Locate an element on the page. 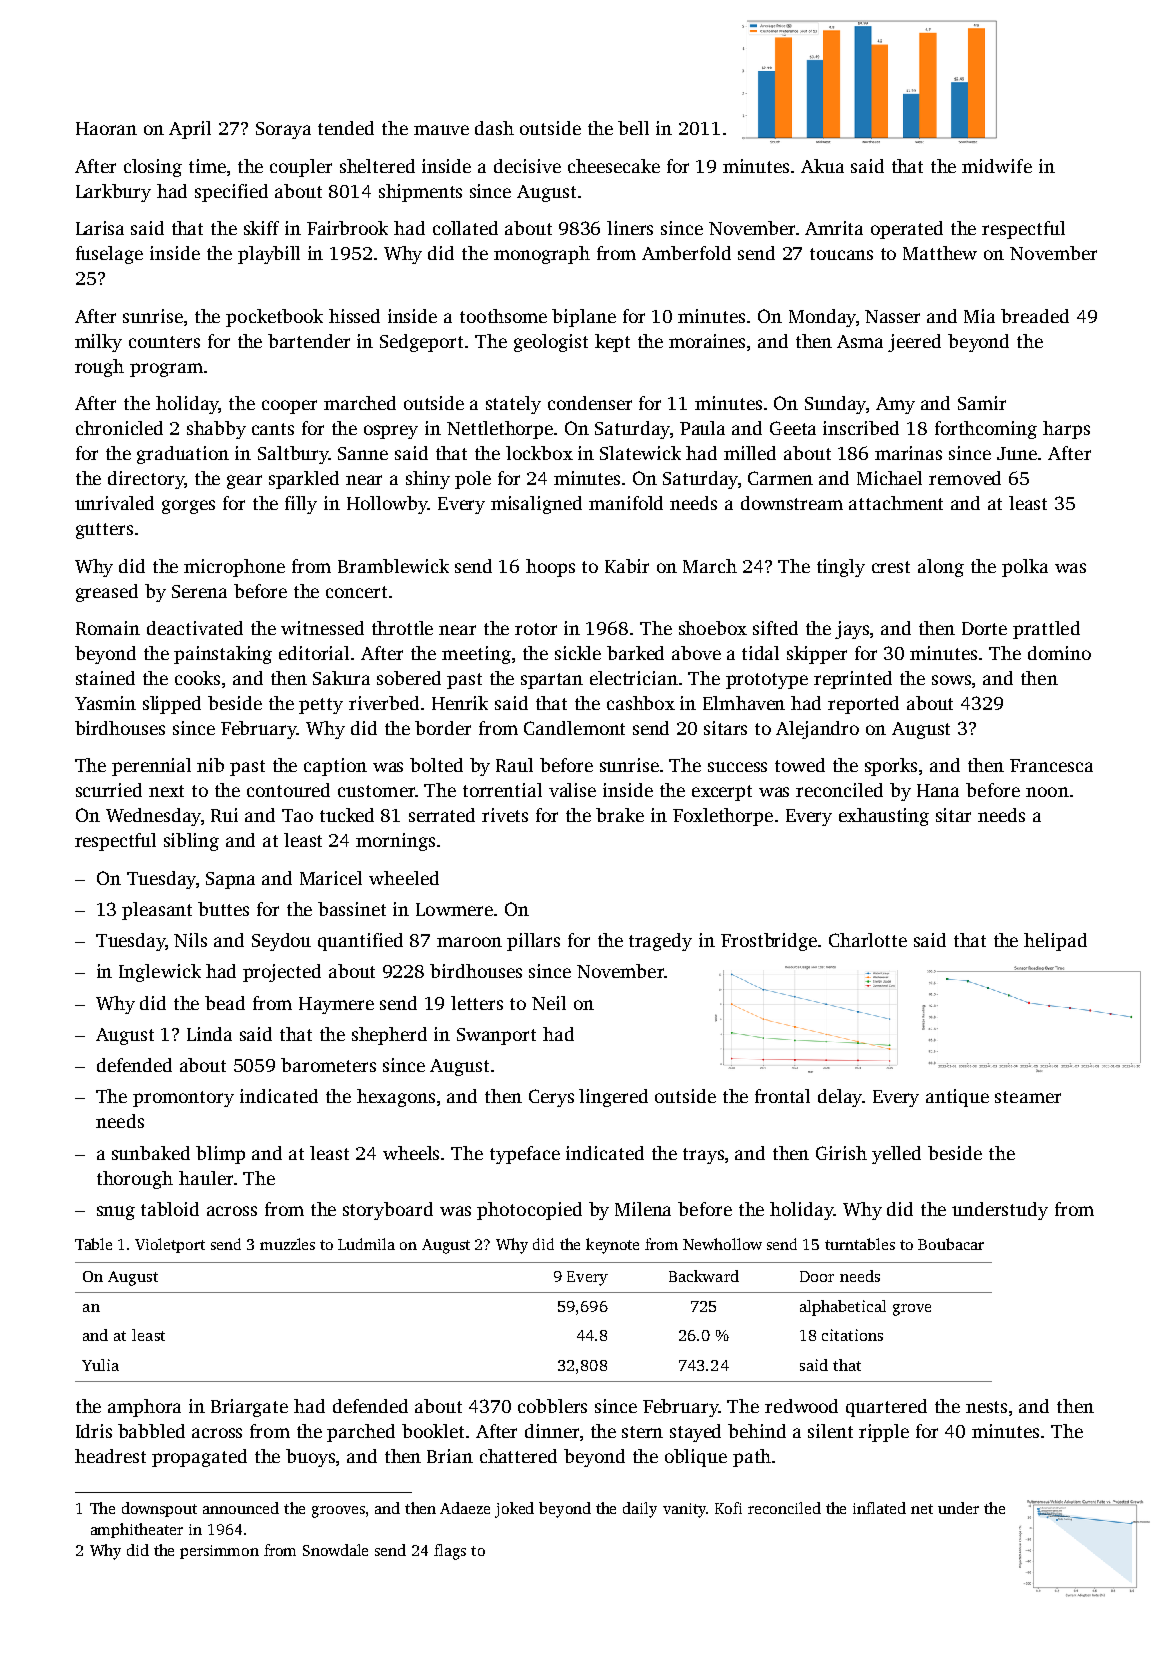 The height and width of the page is (1659, 1173). steamer is located at coordinates (1028, 1097).
